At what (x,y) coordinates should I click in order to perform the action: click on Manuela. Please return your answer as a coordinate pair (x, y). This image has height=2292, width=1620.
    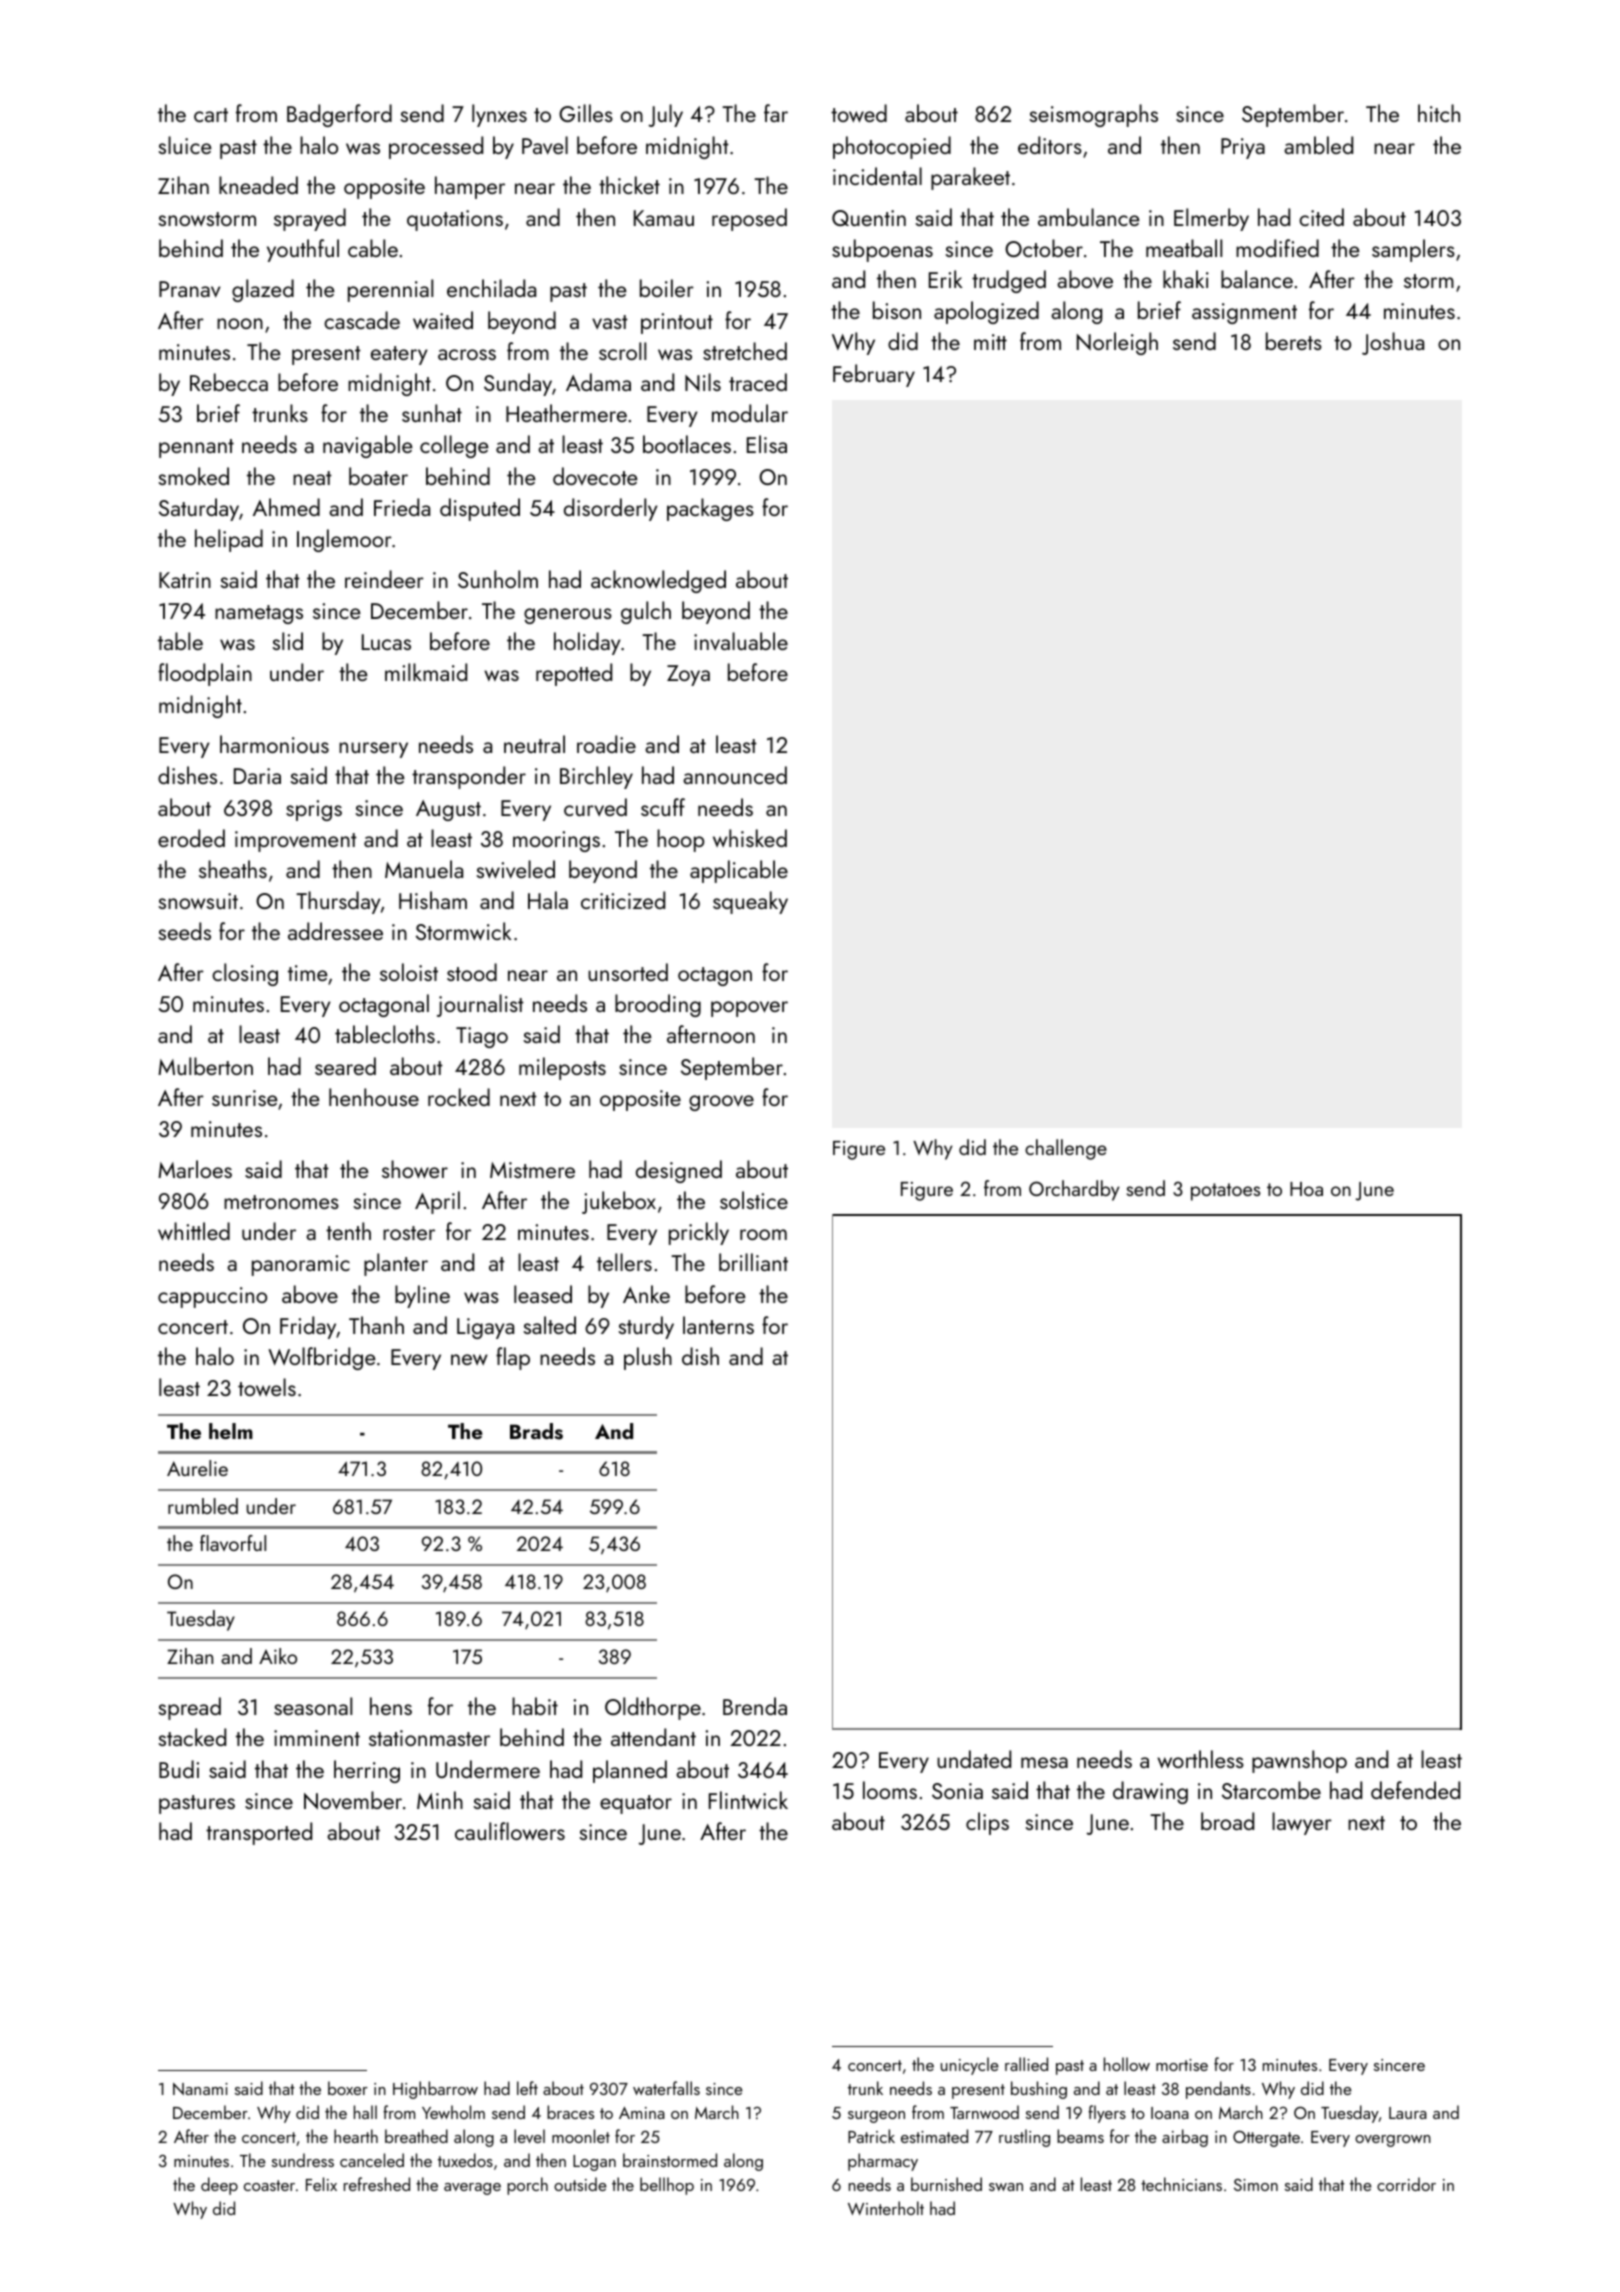
    Looking at the image, I should click on (424, 869).
